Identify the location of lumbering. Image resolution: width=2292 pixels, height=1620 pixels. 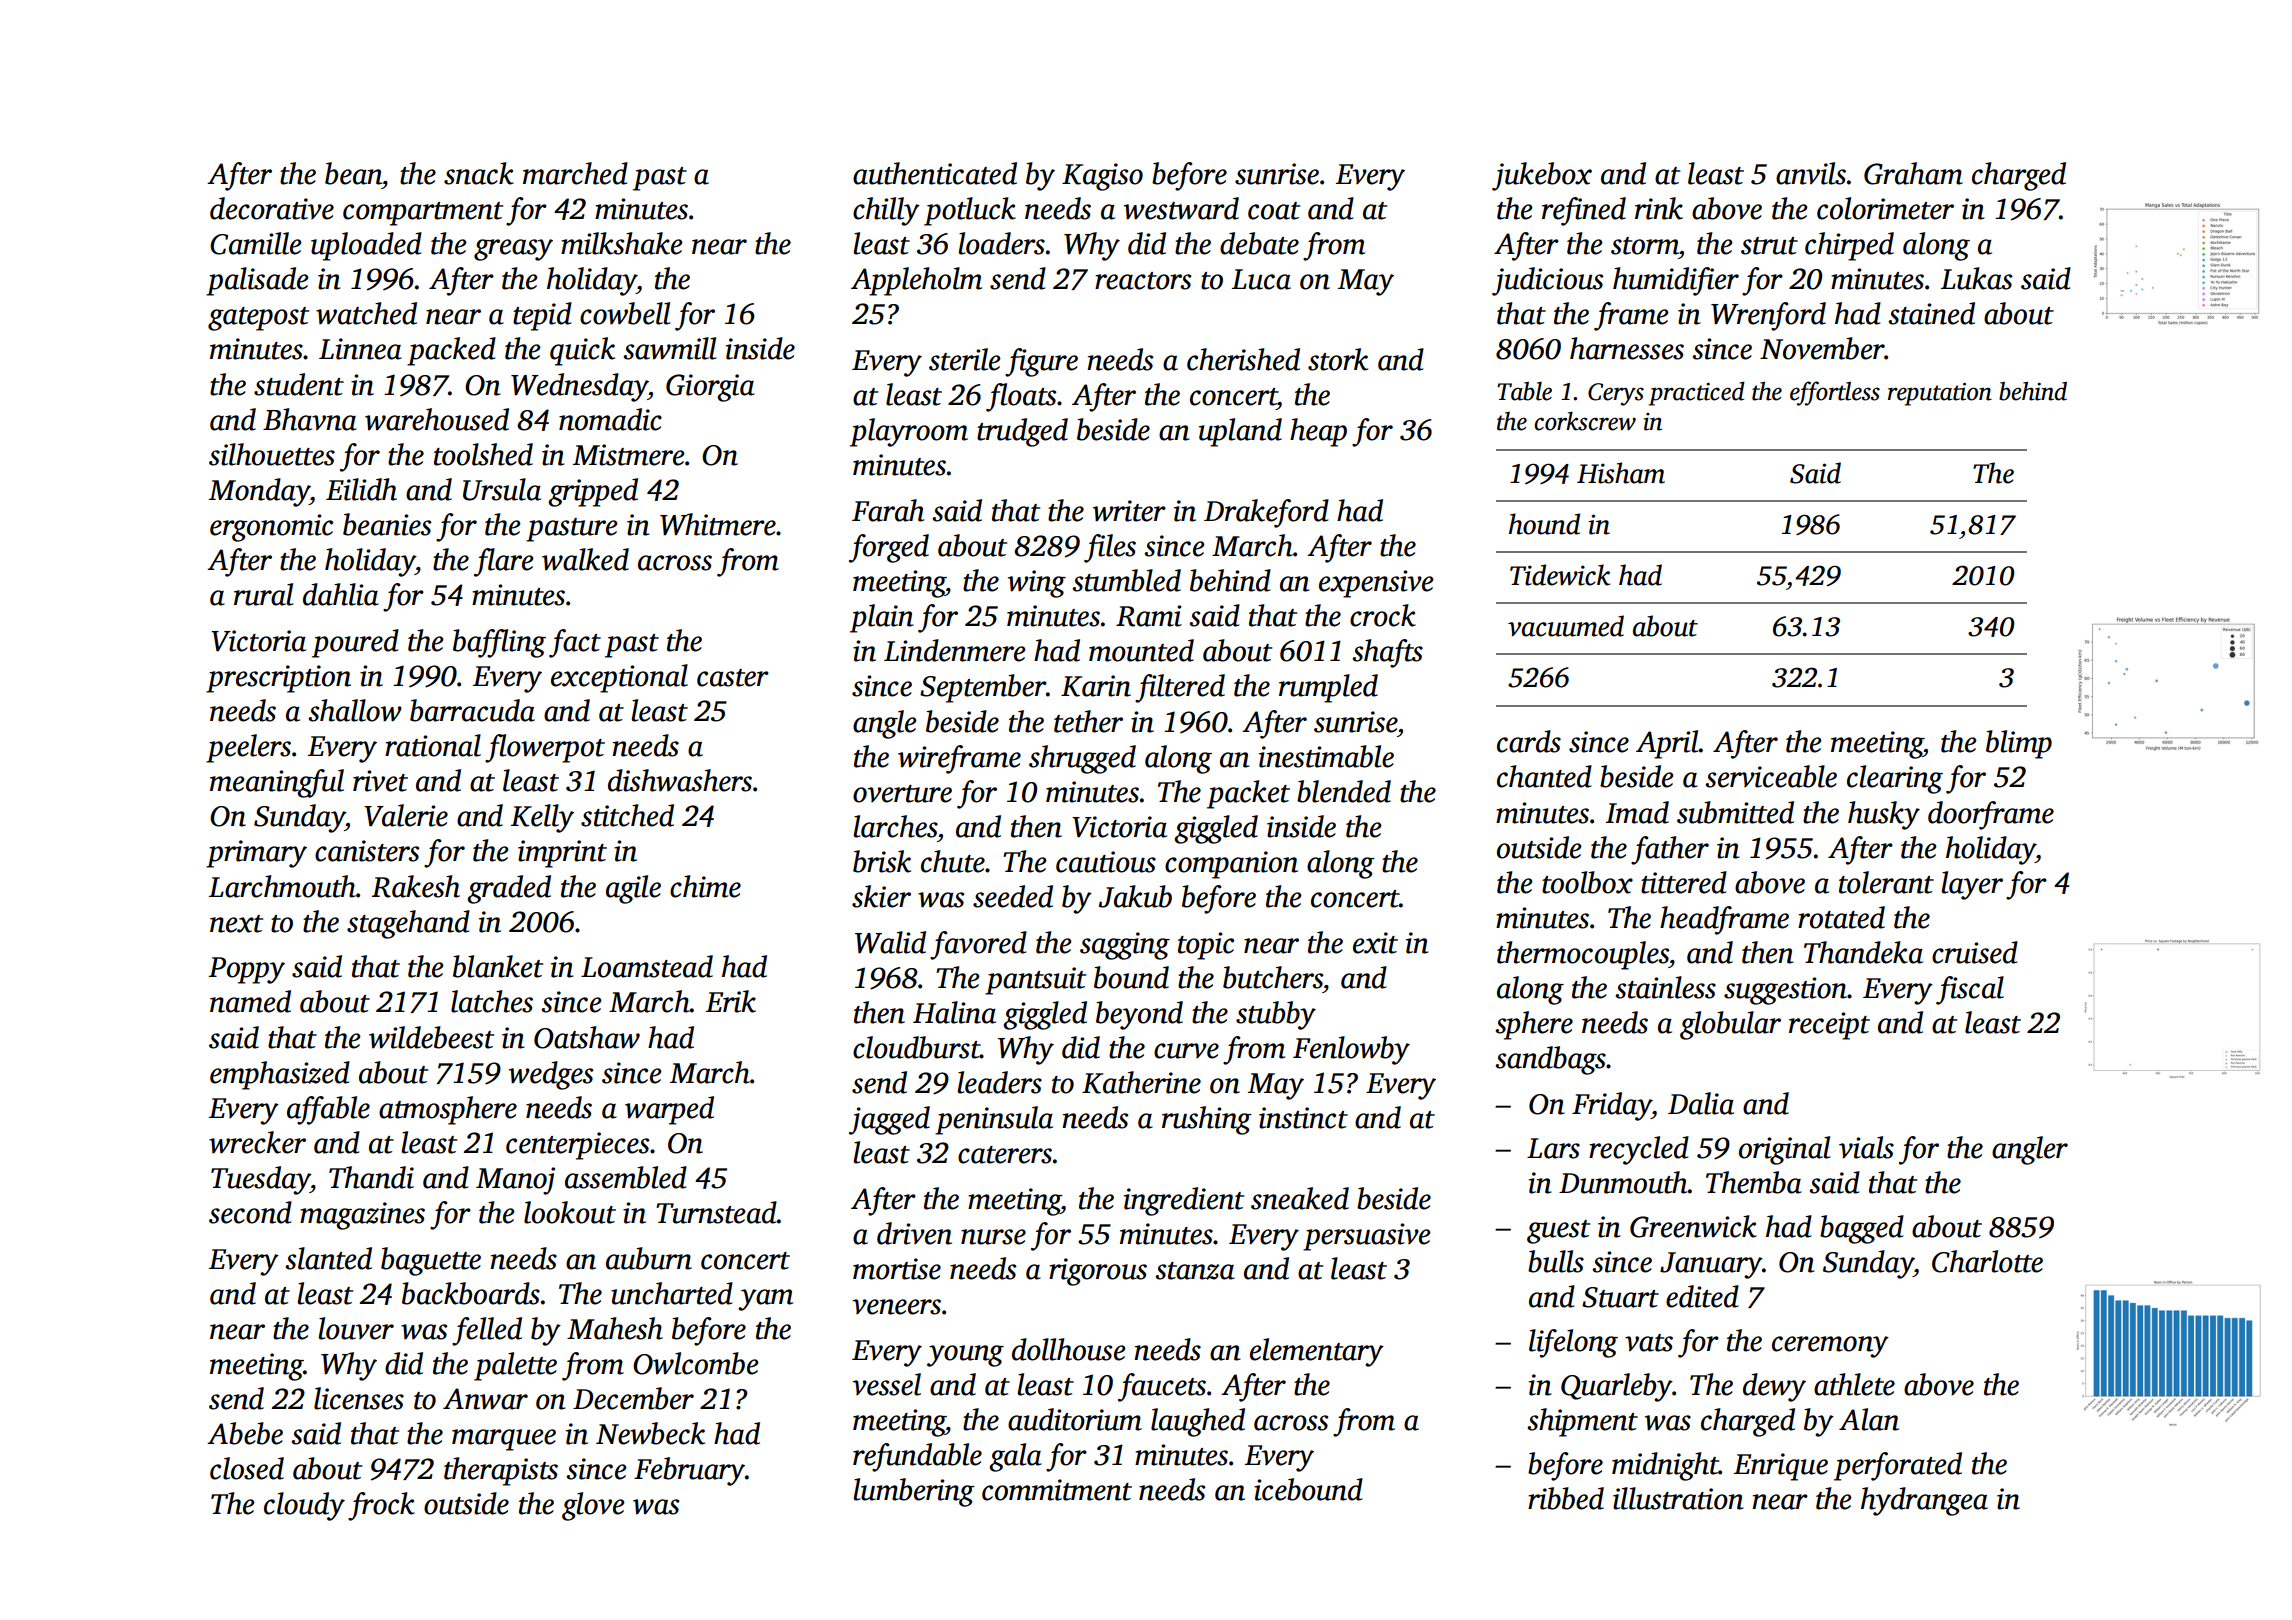
(914, 1492).
